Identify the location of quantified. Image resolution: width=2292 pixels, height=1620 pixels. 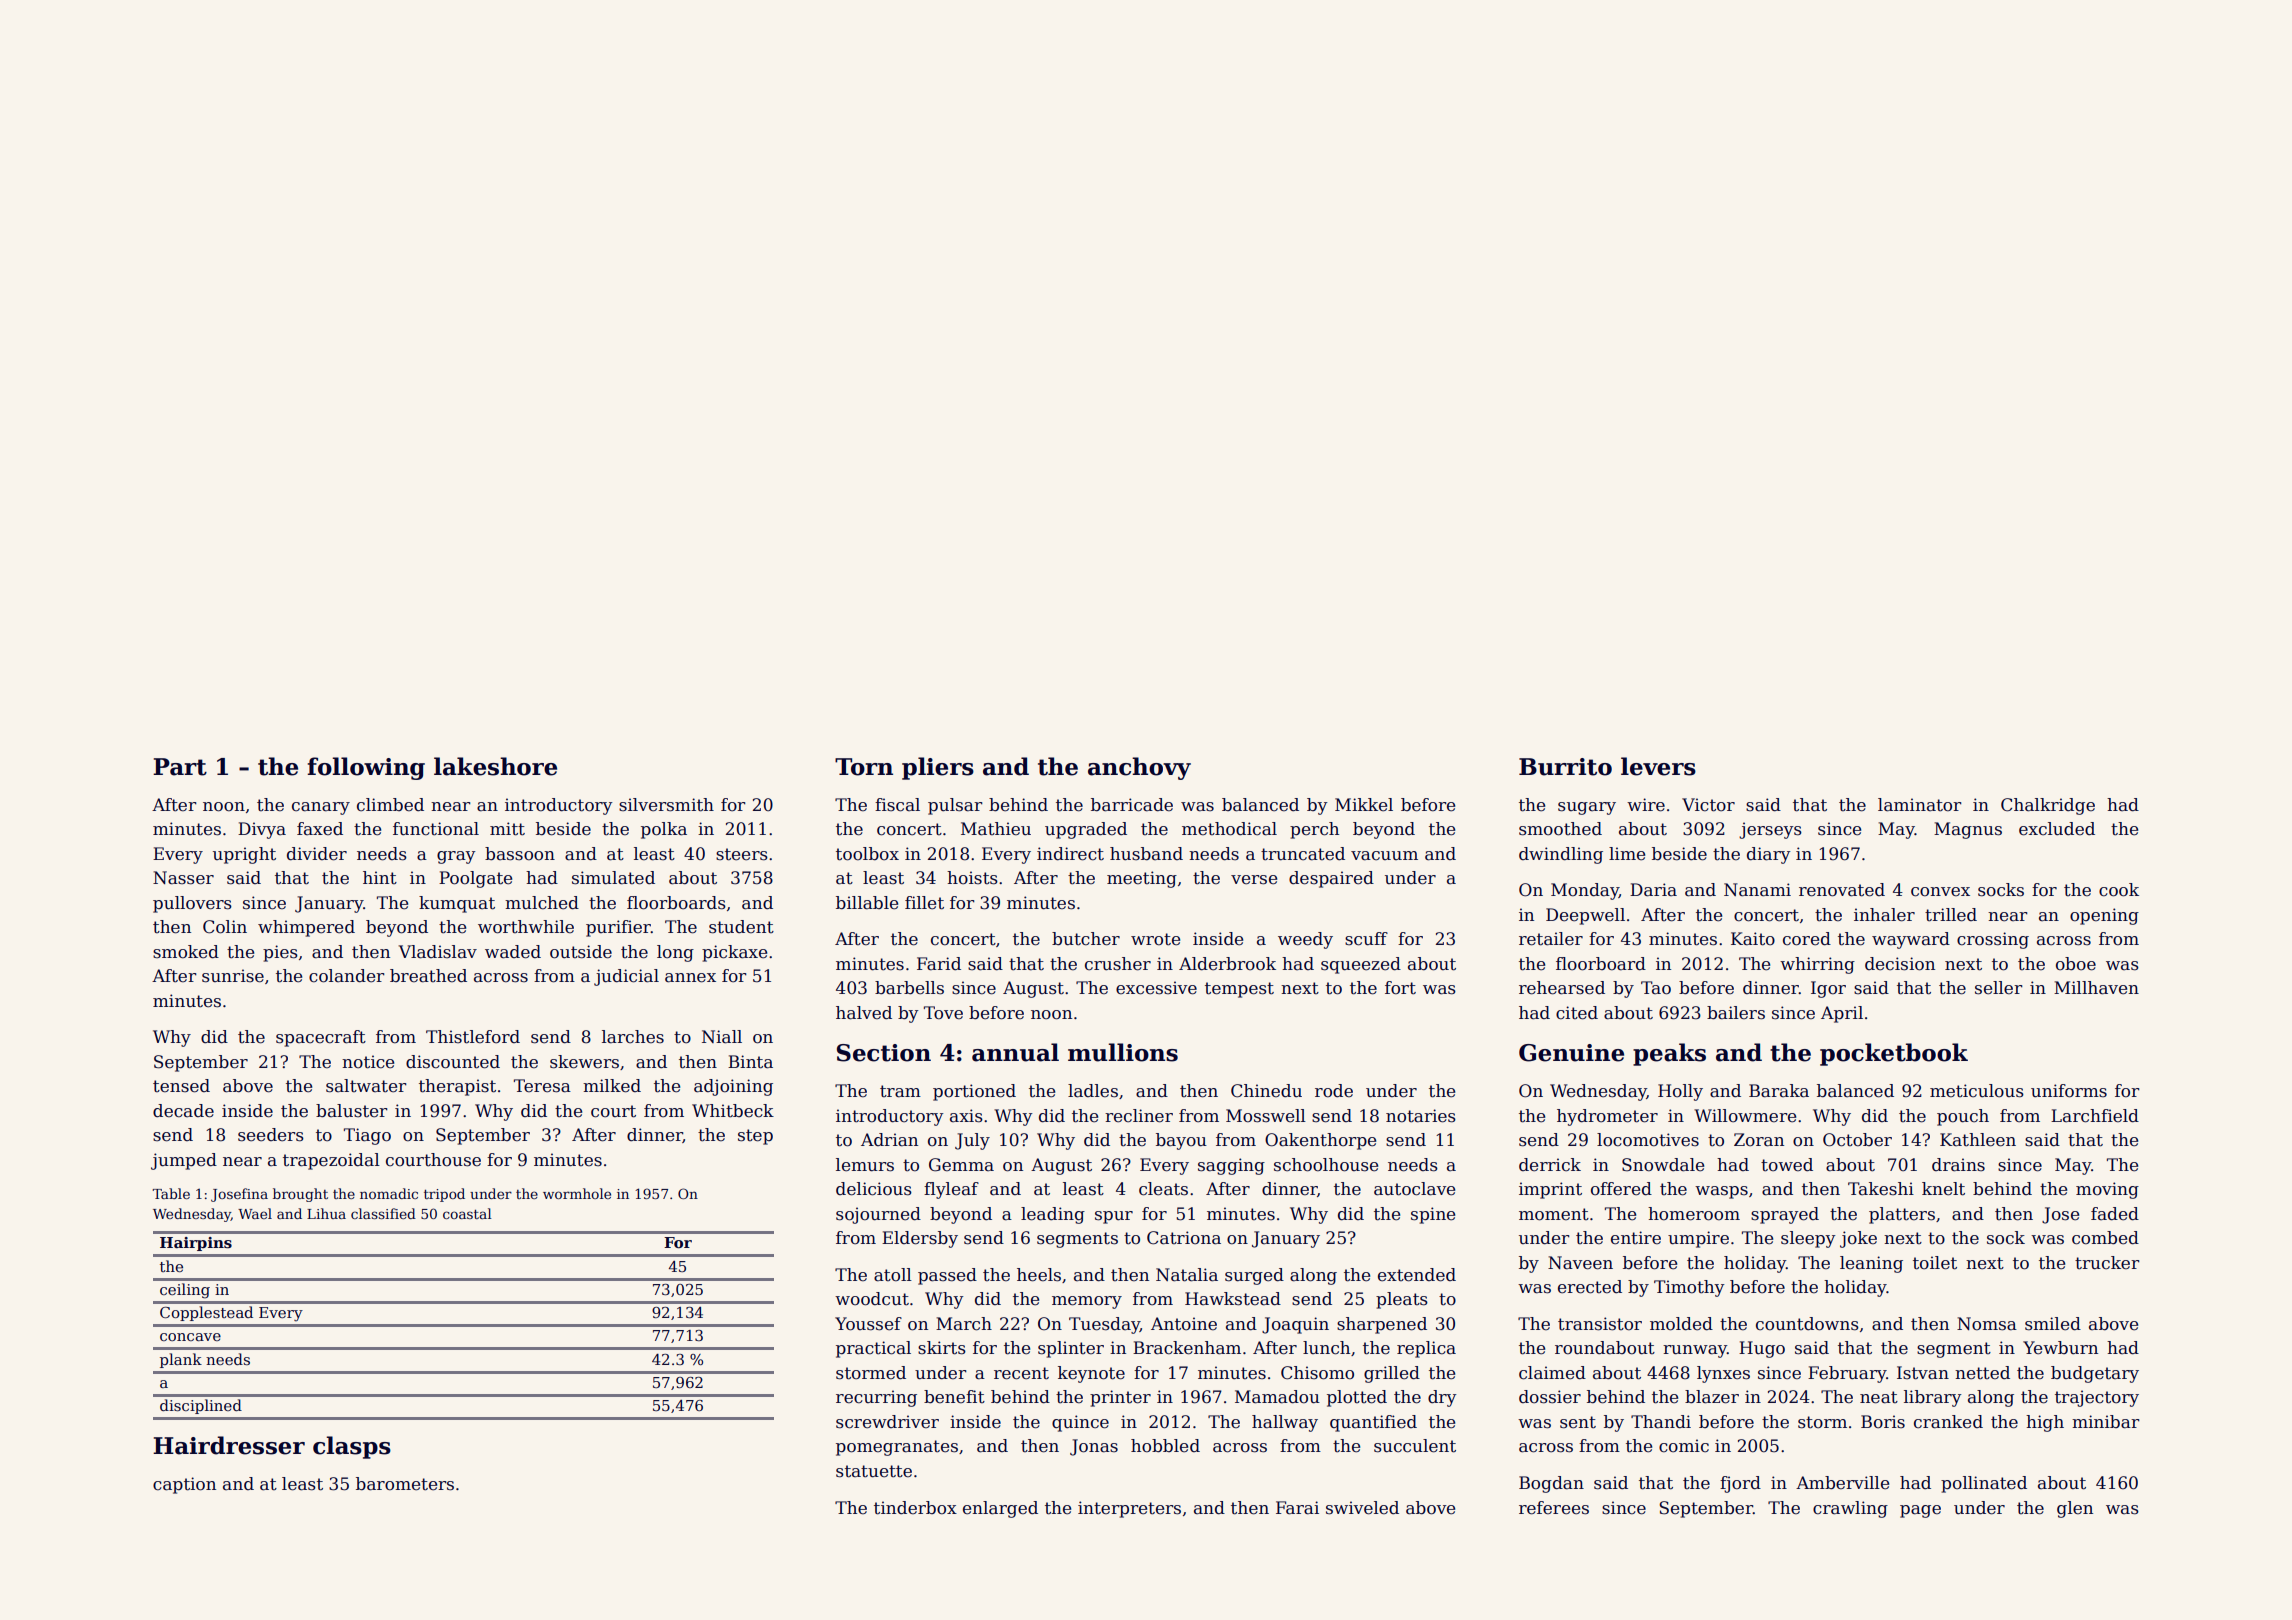
(1373, 1423).
